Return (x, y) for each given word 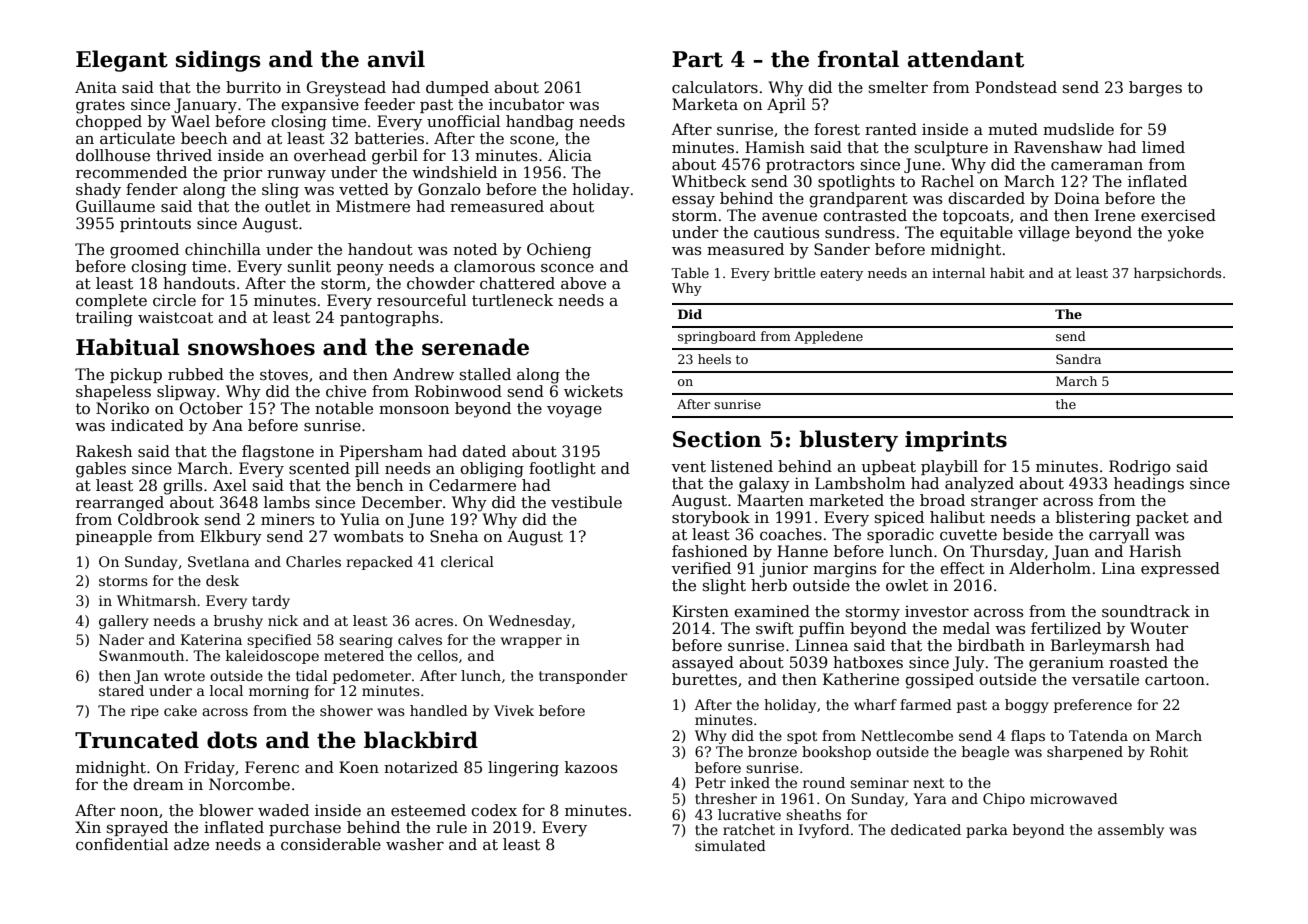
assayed (703, 664)
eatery (841, 275)
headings (1149, 485)
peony (360, 270)
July (969, 664)
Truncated (137, 740)
